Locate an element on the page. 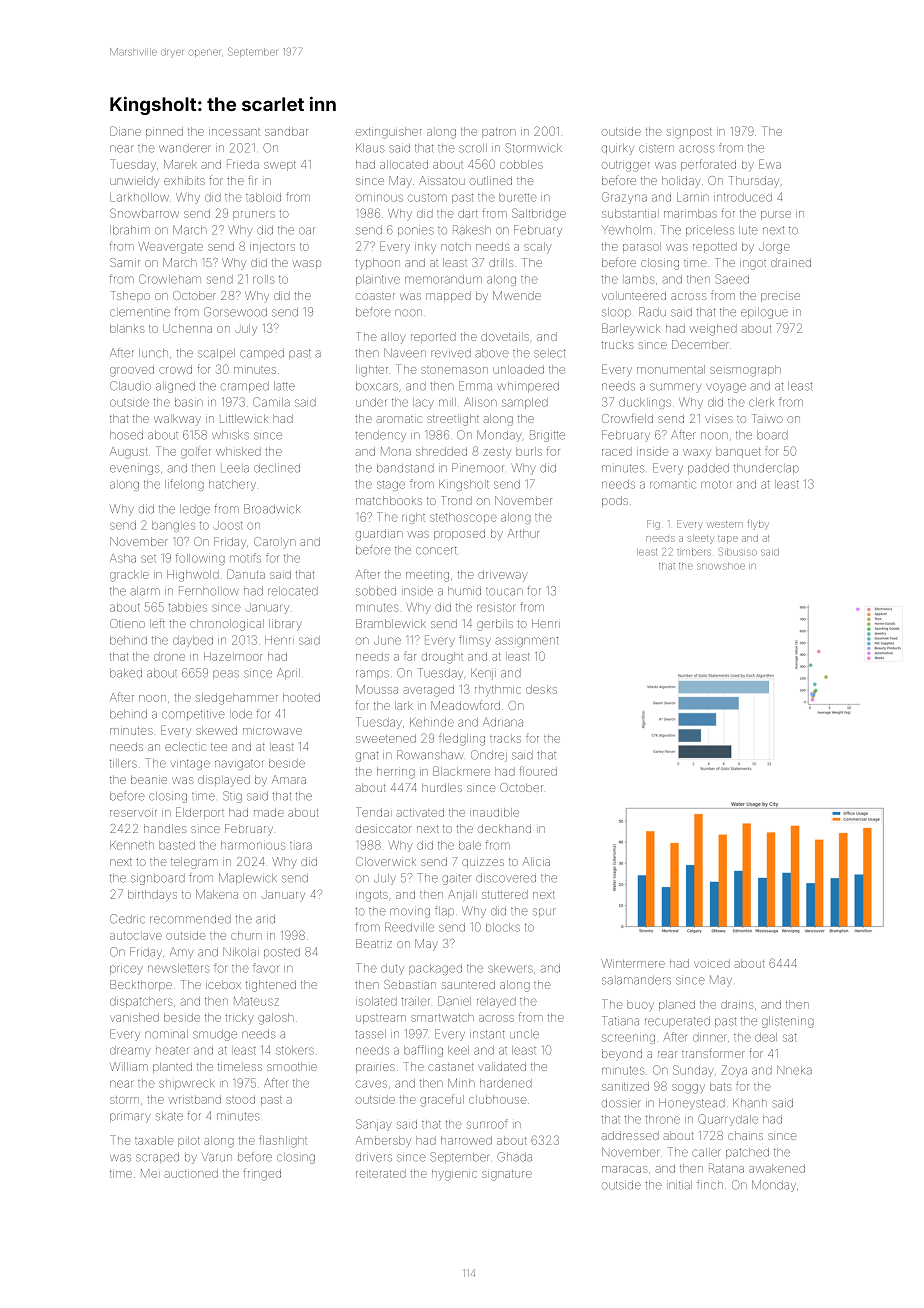  Mona is located at coordinates (396, 451).
